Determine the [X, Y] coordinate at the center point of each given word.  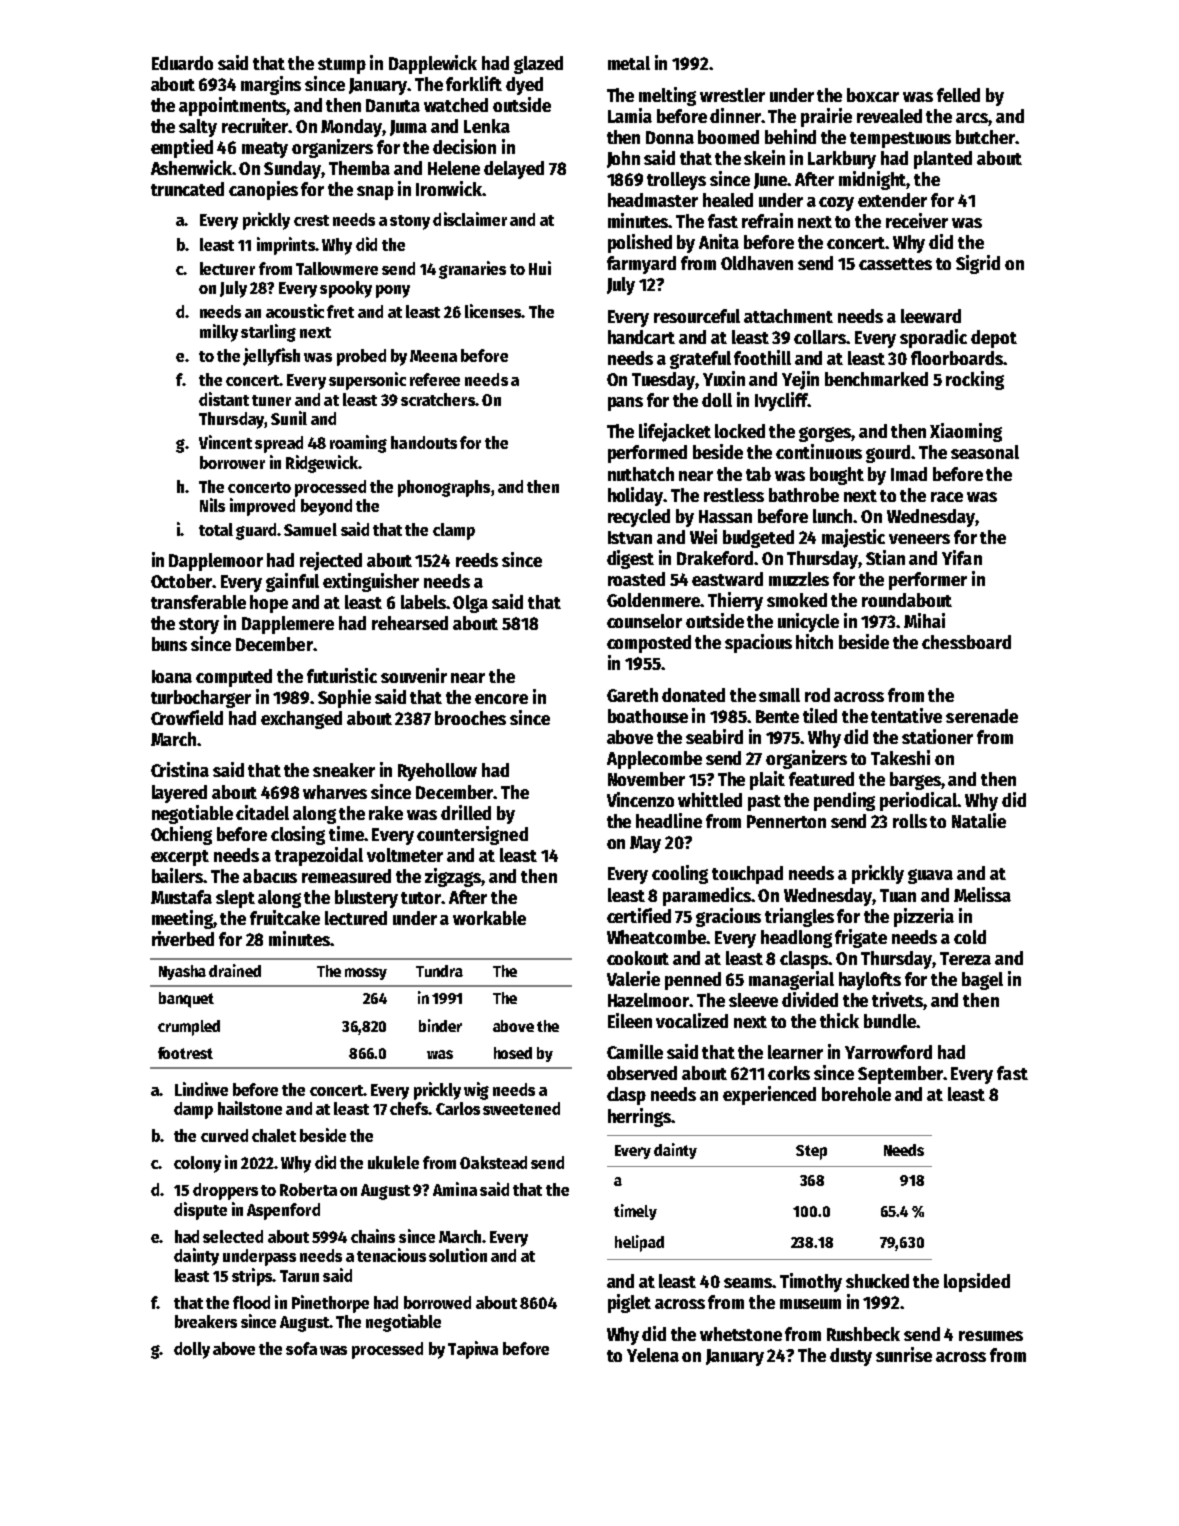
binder [440, 1025]
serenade [982, 716]
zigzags [453, 877]
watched [456, 105]
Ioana [172, 676]
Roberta [308, 1189]
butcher [985, 137]
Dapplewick [433, 64]
